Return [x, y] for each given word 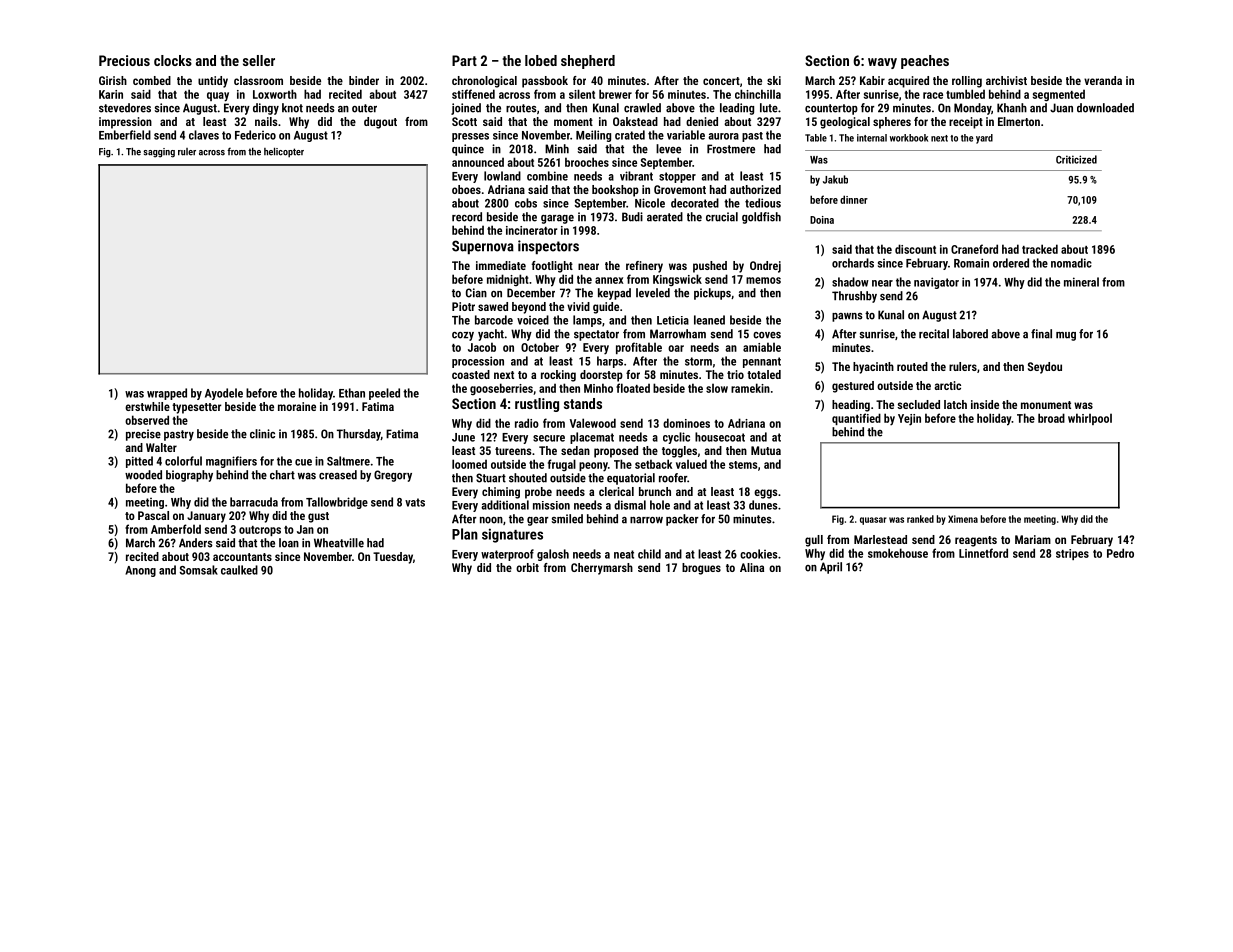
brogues [701, 569]
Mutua [766, 450]
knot [292, 108]
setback [653, 464]
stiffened [473, 94]
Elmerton [1019, 121]
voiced [533, 320]
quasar [873, 521]
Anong [140, 571]
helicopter [284, 152]
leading [737, 109]
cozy [463, 336]
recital [934, 334]
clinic [262, 434]
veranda [1103, 80]
